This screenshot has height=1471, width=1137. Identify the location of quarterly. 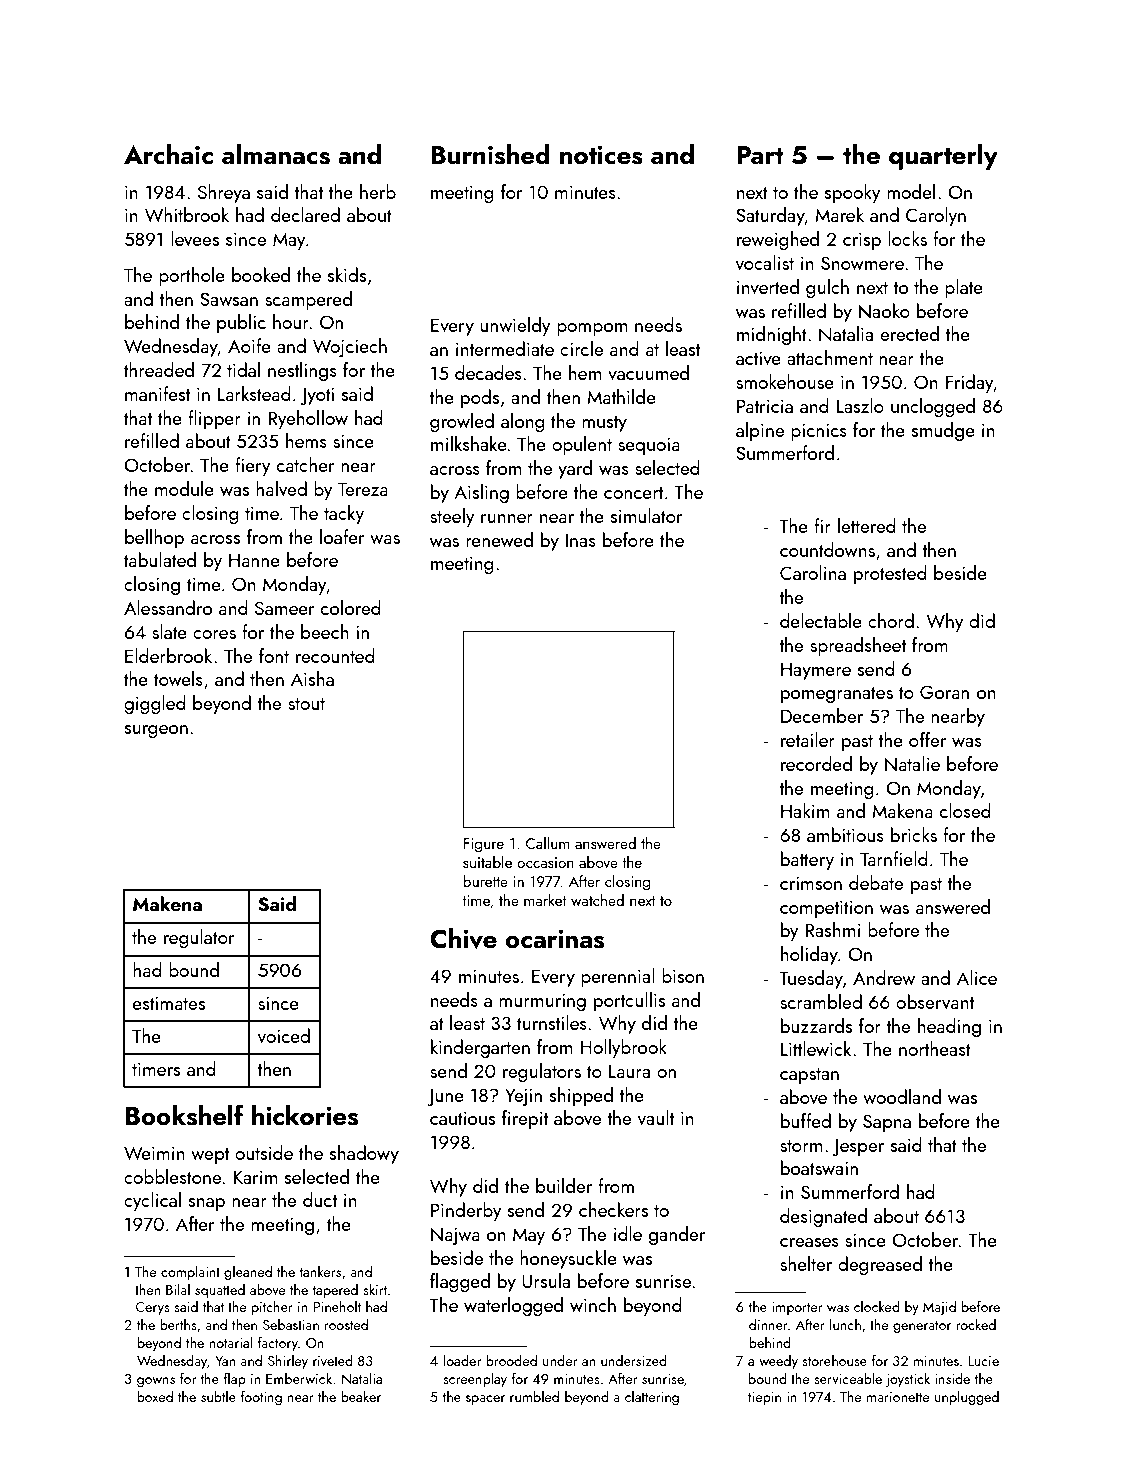
(943, 157).
